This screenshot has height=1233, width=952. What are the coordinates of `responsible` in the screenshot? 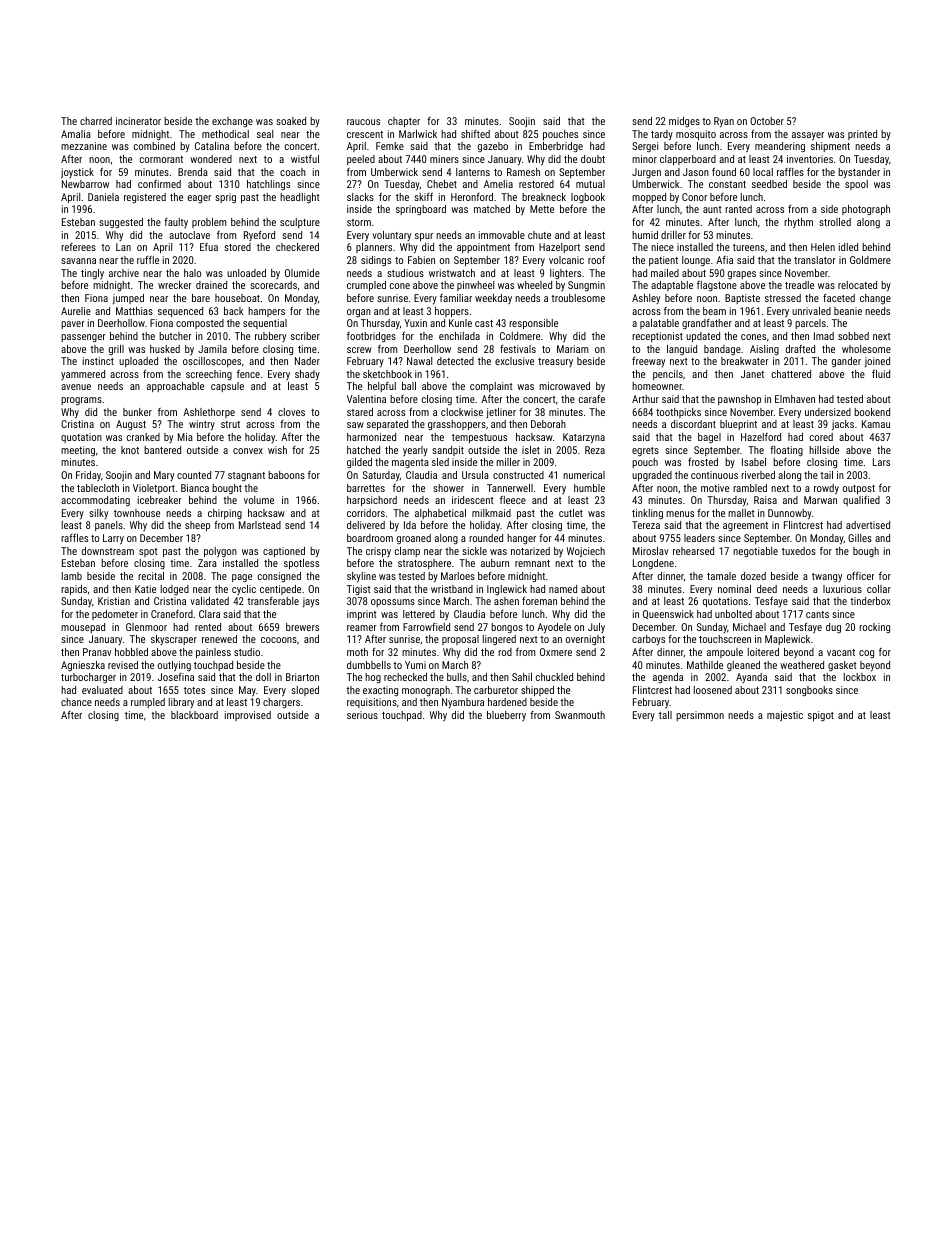 It's located at (533, 324).
